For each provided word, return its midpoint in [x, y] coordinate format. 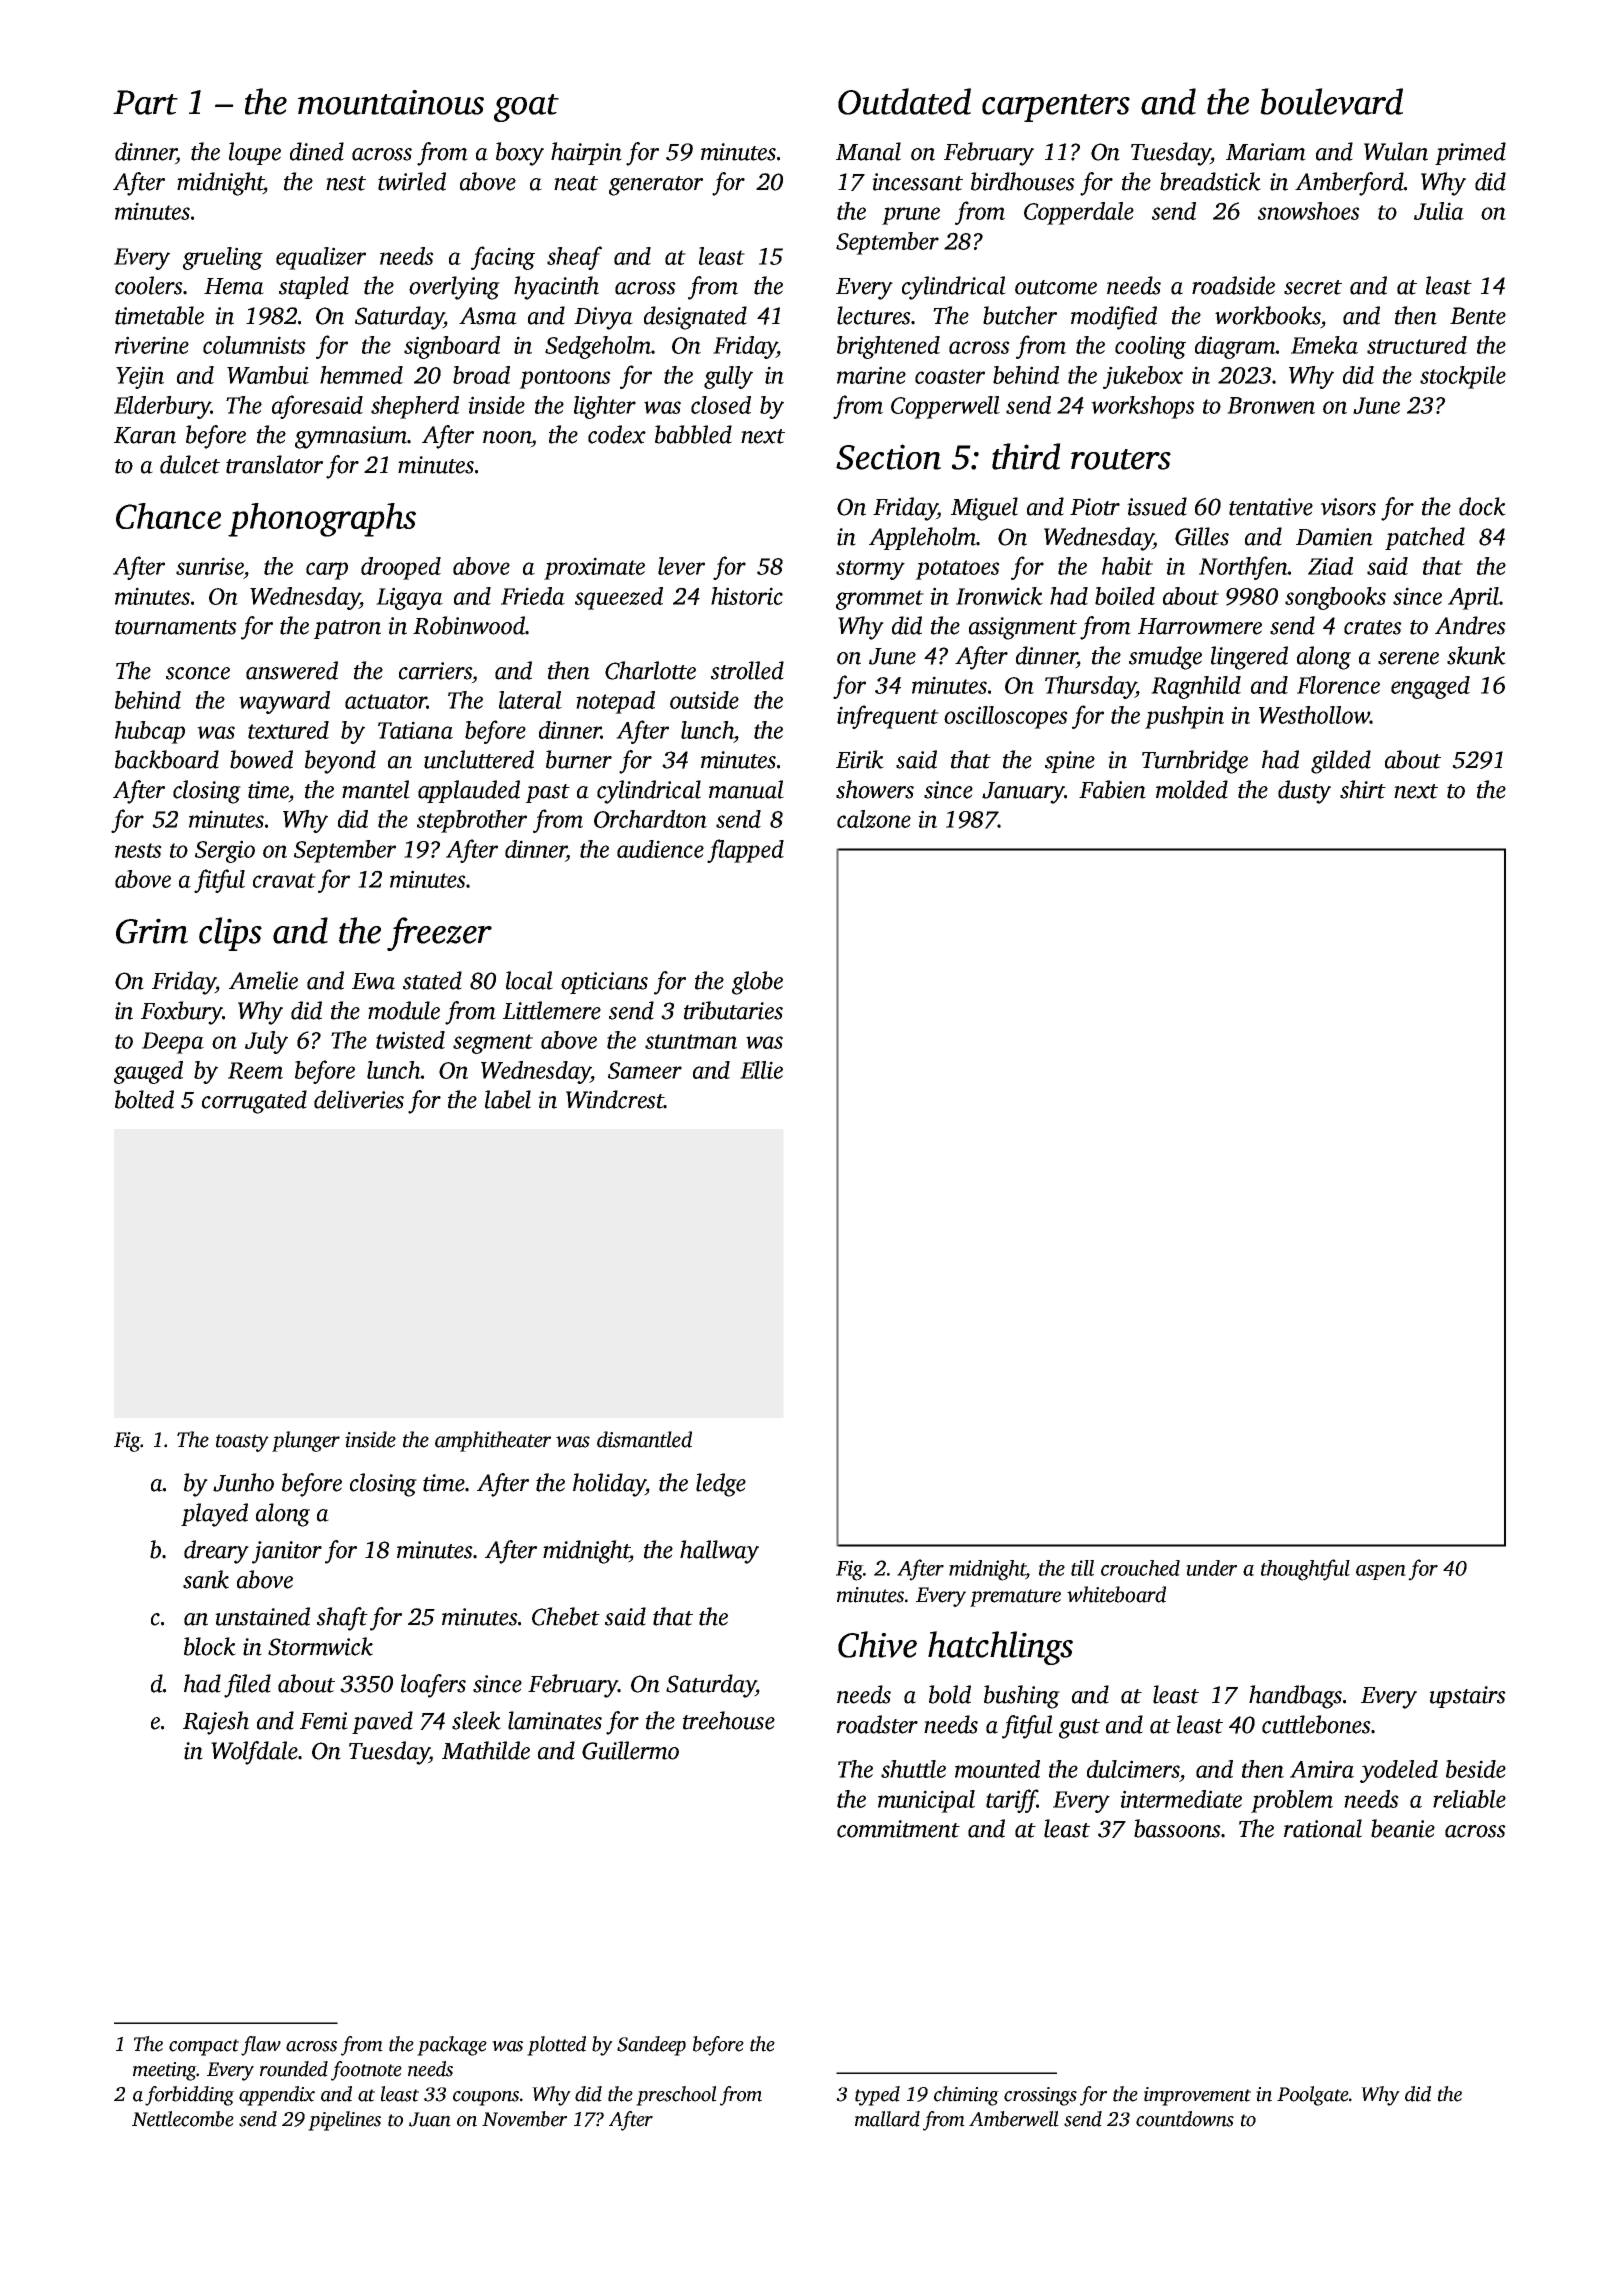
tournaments [176, 627]
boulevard [1331, 101]
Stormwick [320, 1646]
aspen [1381, 1572]
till [1082, 1568]
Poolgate [1313, 2096]
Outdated [904, 101]
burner [579, 759]
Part [145, 102]
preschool [676, 2096]
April [1473, 598]
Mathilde [486, 1750]
